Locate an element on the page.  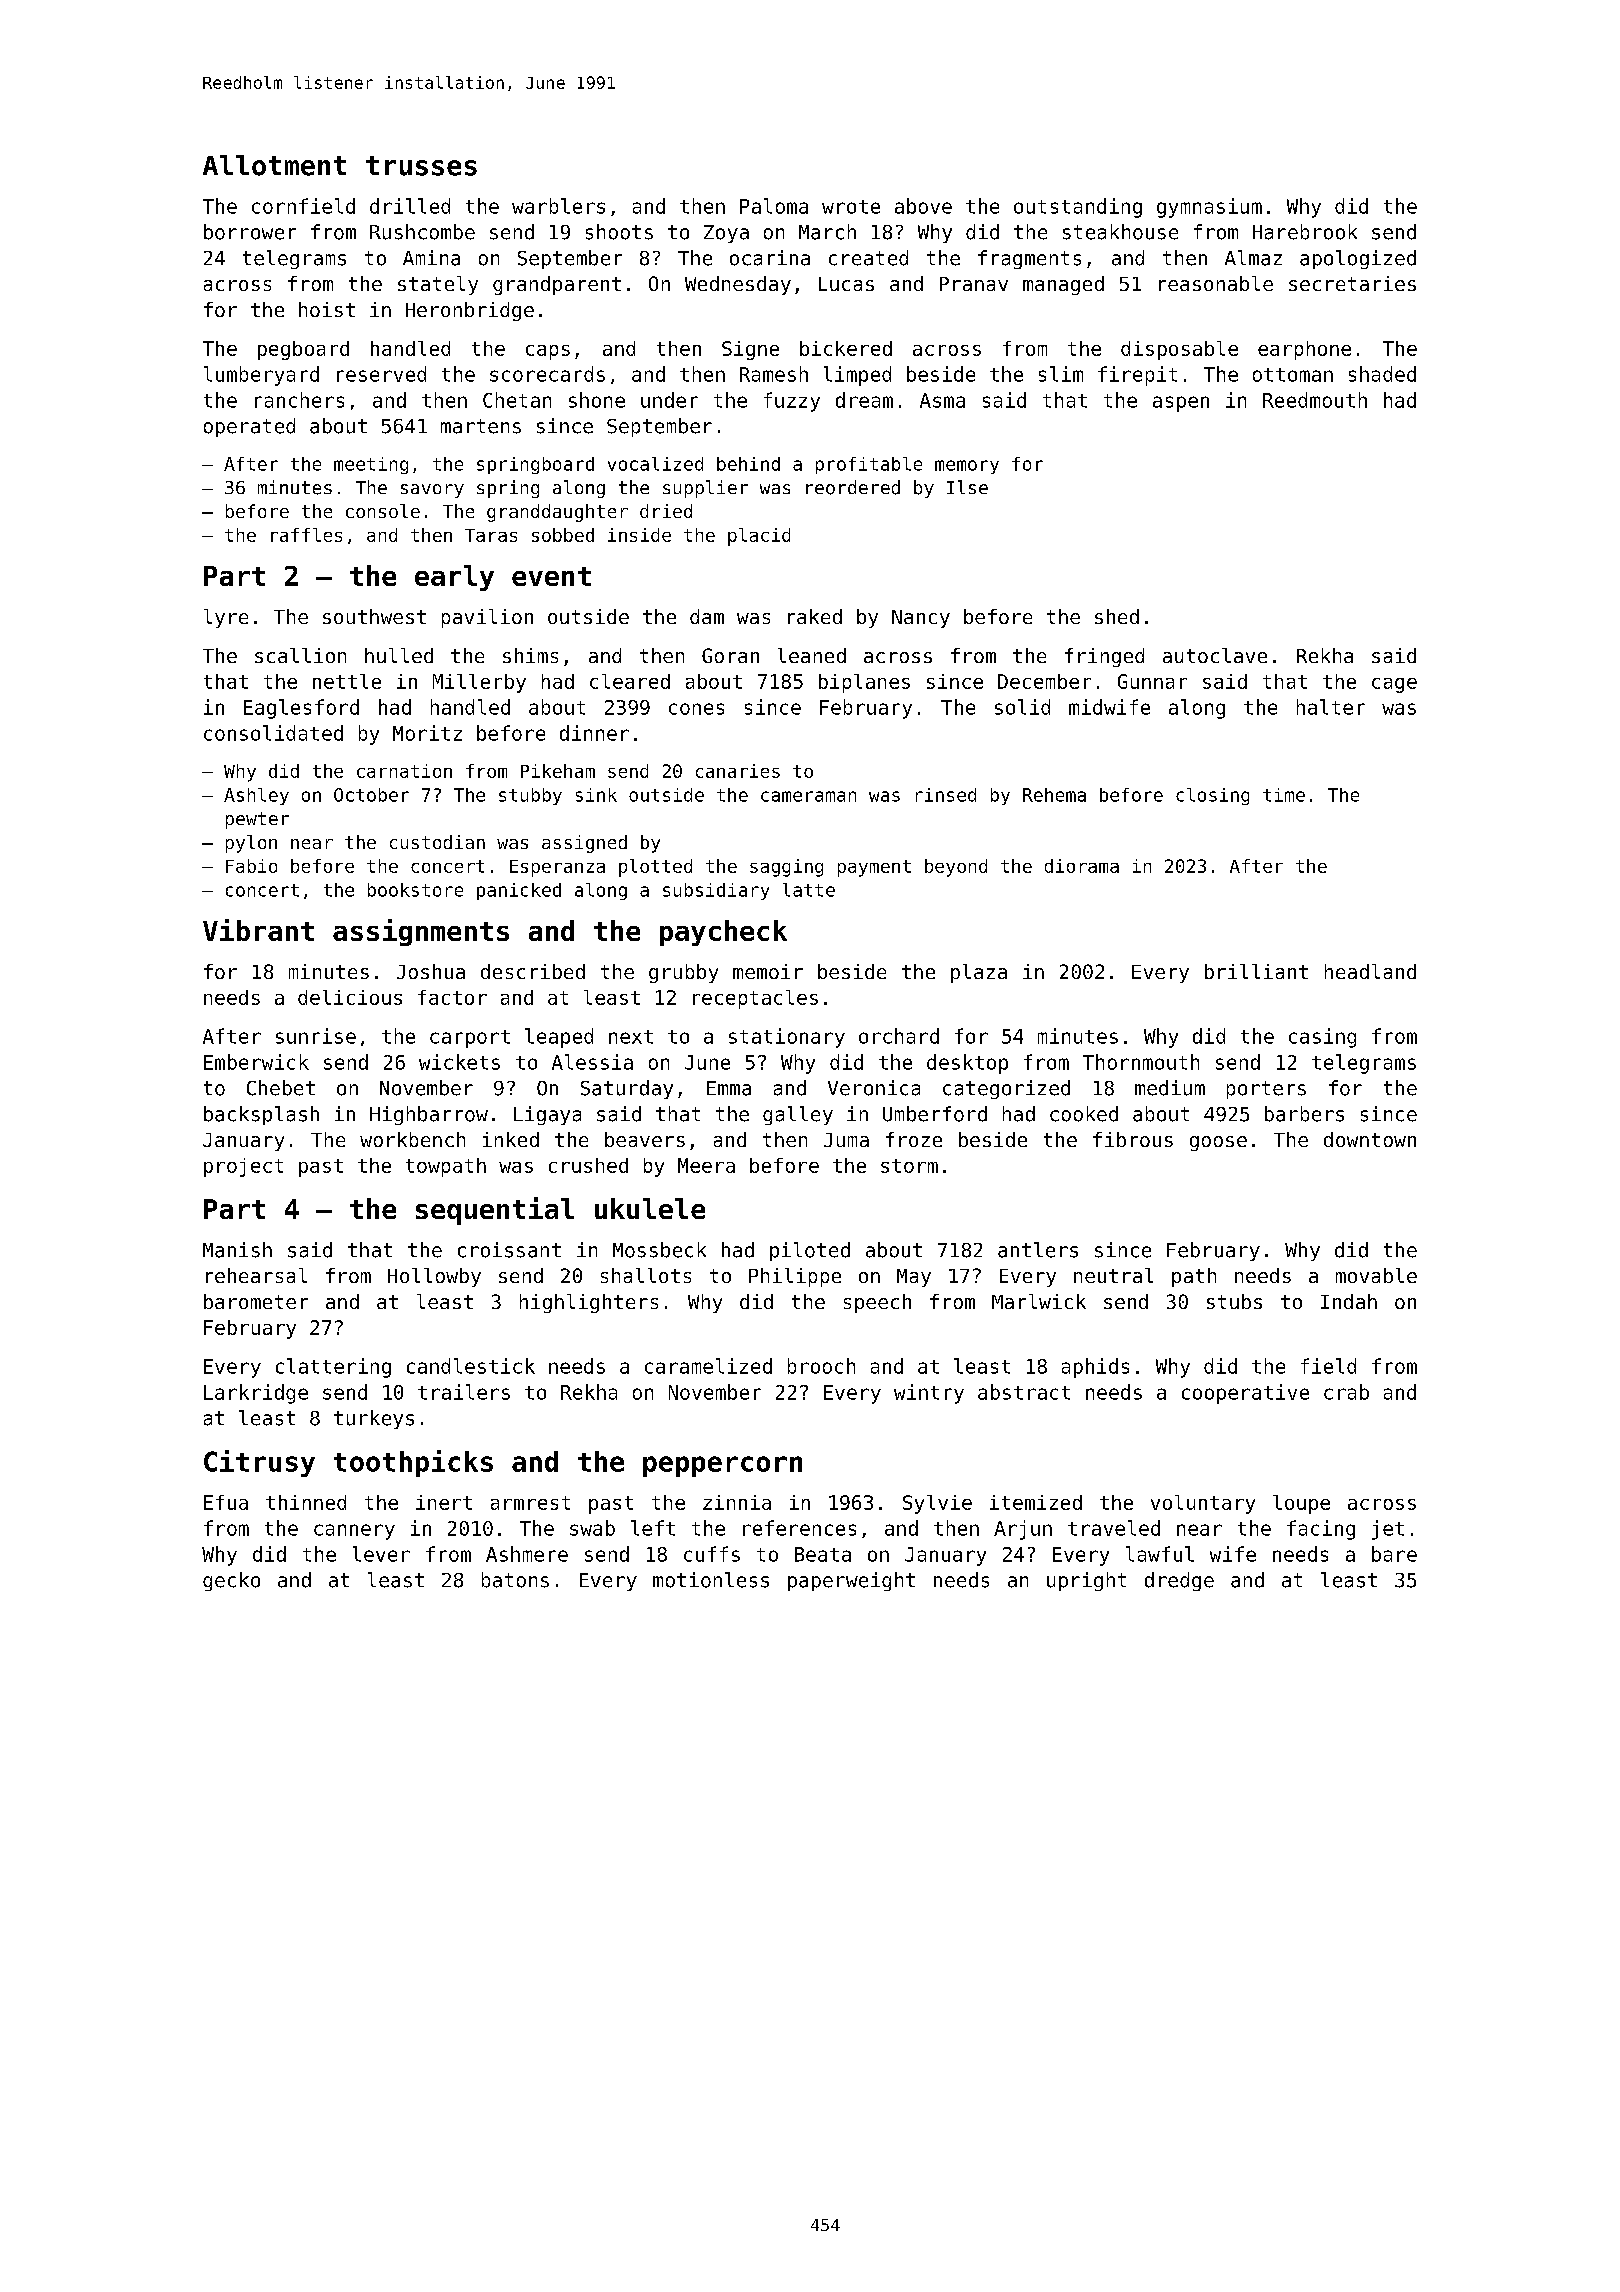
toothpicks is located at coordinates (413, 1463).
